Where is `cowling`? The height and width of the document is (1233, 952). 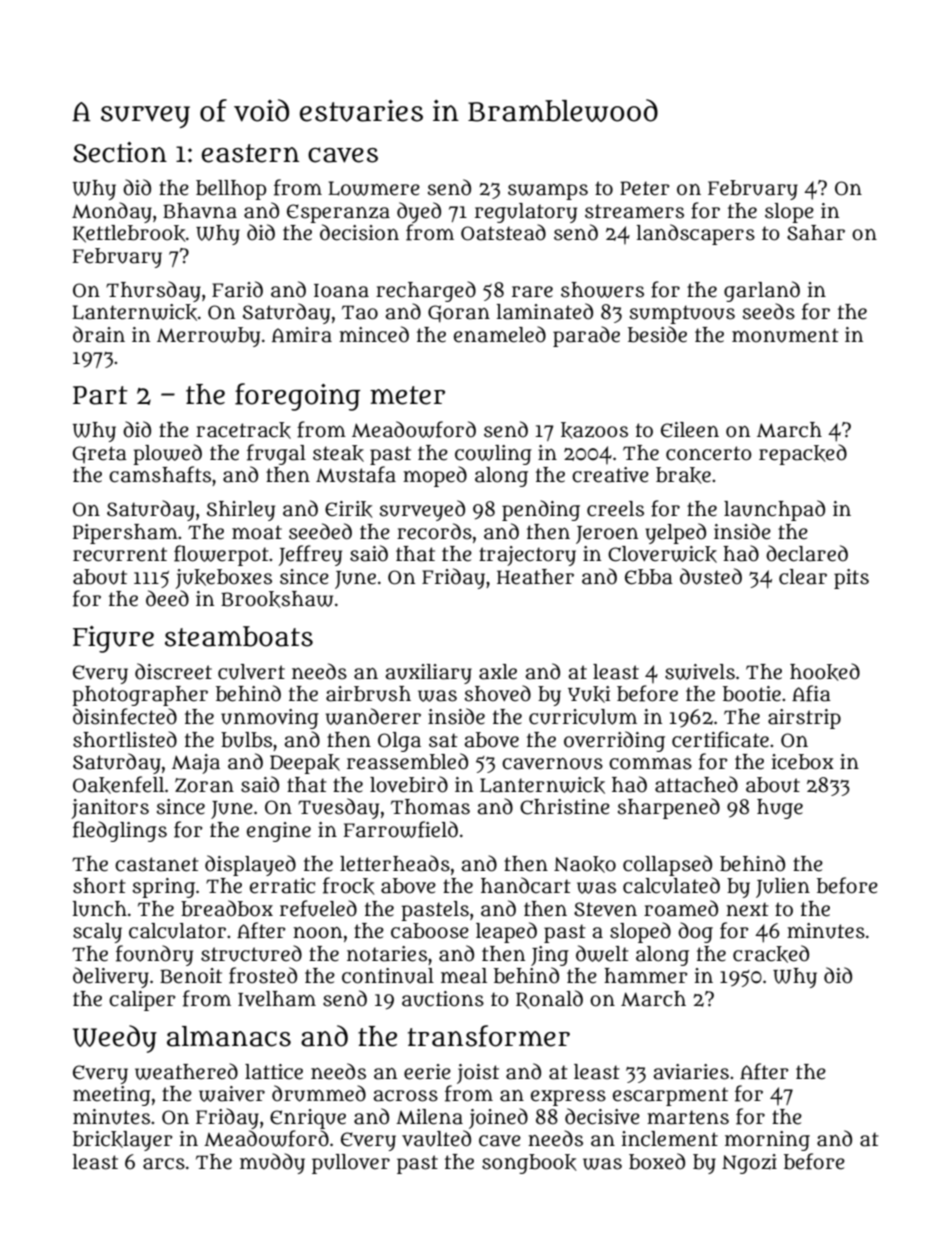 cowling is located at coordinates (493, 455).
